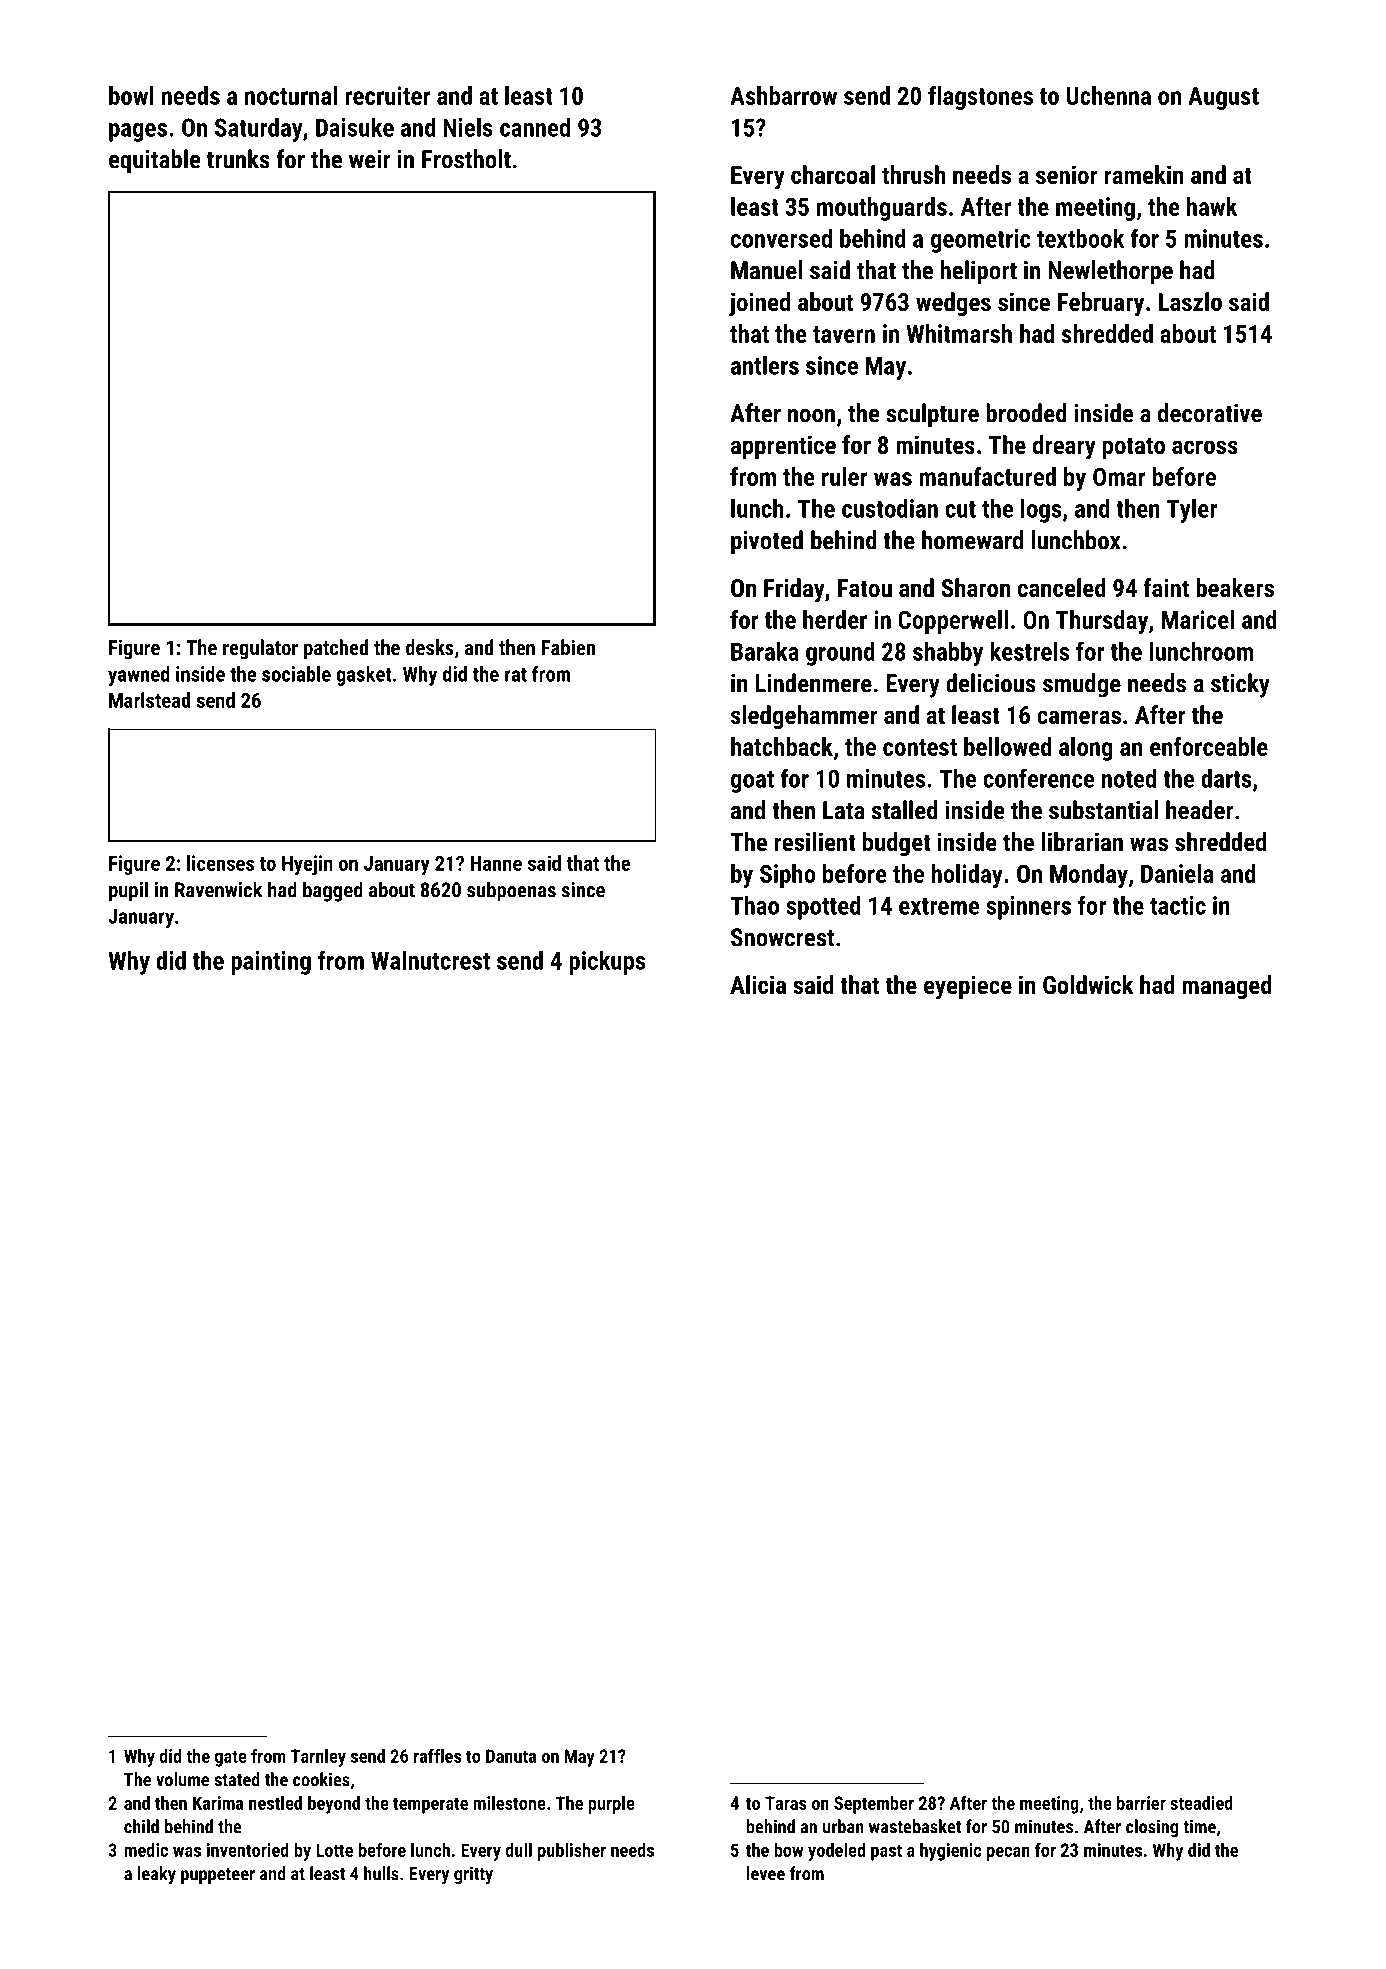  Describe the element at coordinates (370, 159) in the document. I see `weir` at that location.
